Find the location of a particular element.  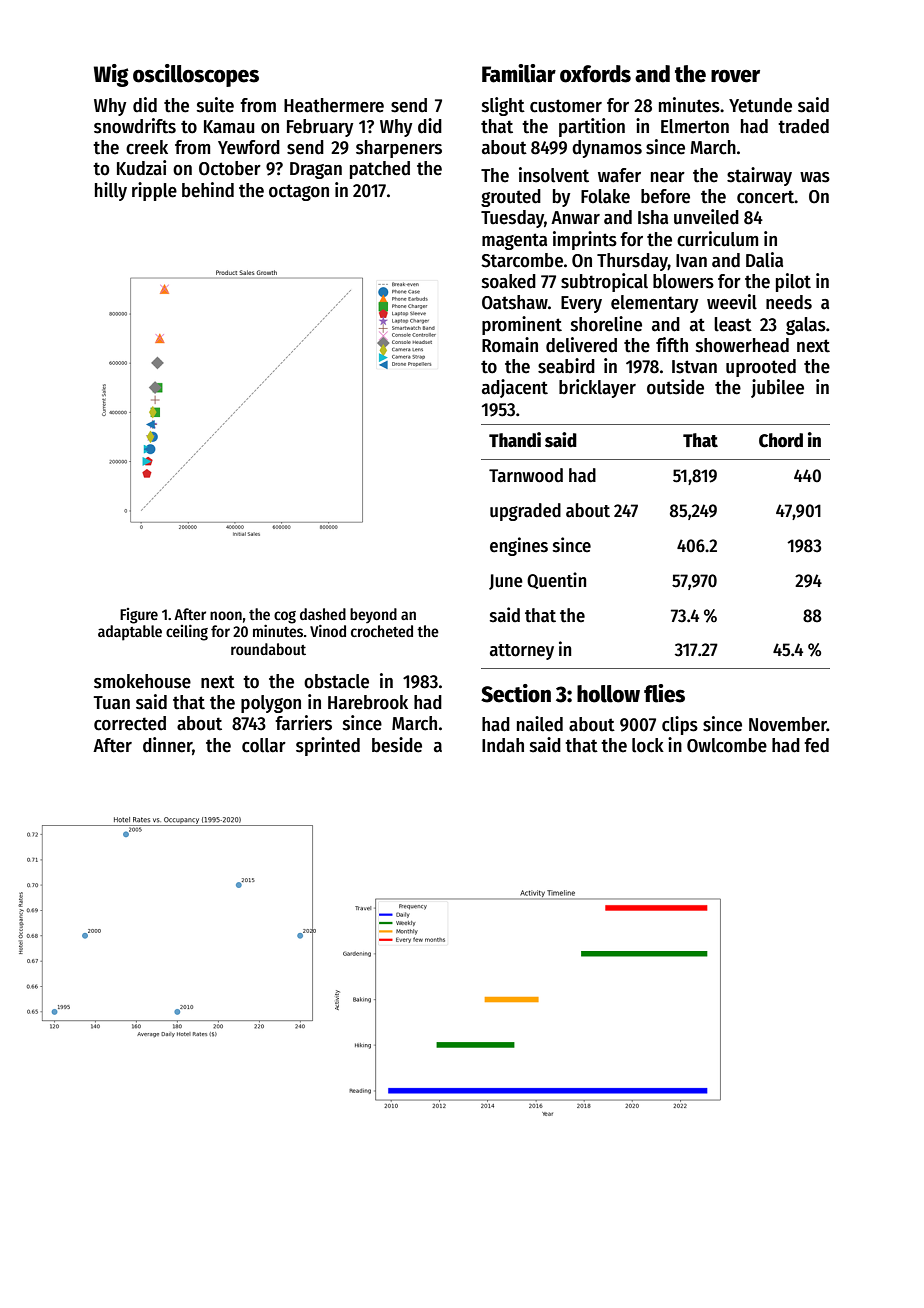

Familiar is located at coordinates (519, 73).
